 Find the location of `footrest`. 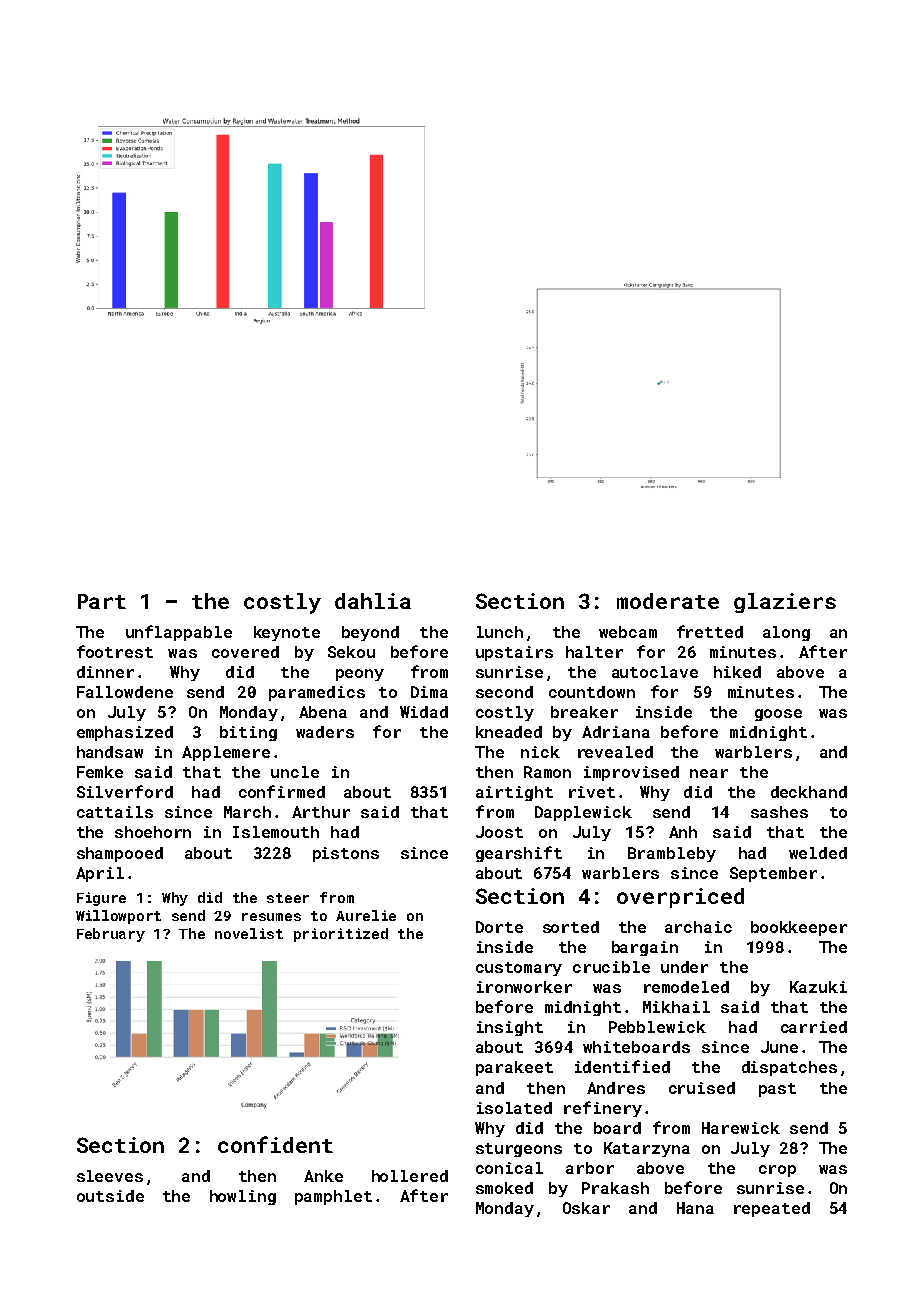

footrest is located at coordinates (115, 651).
